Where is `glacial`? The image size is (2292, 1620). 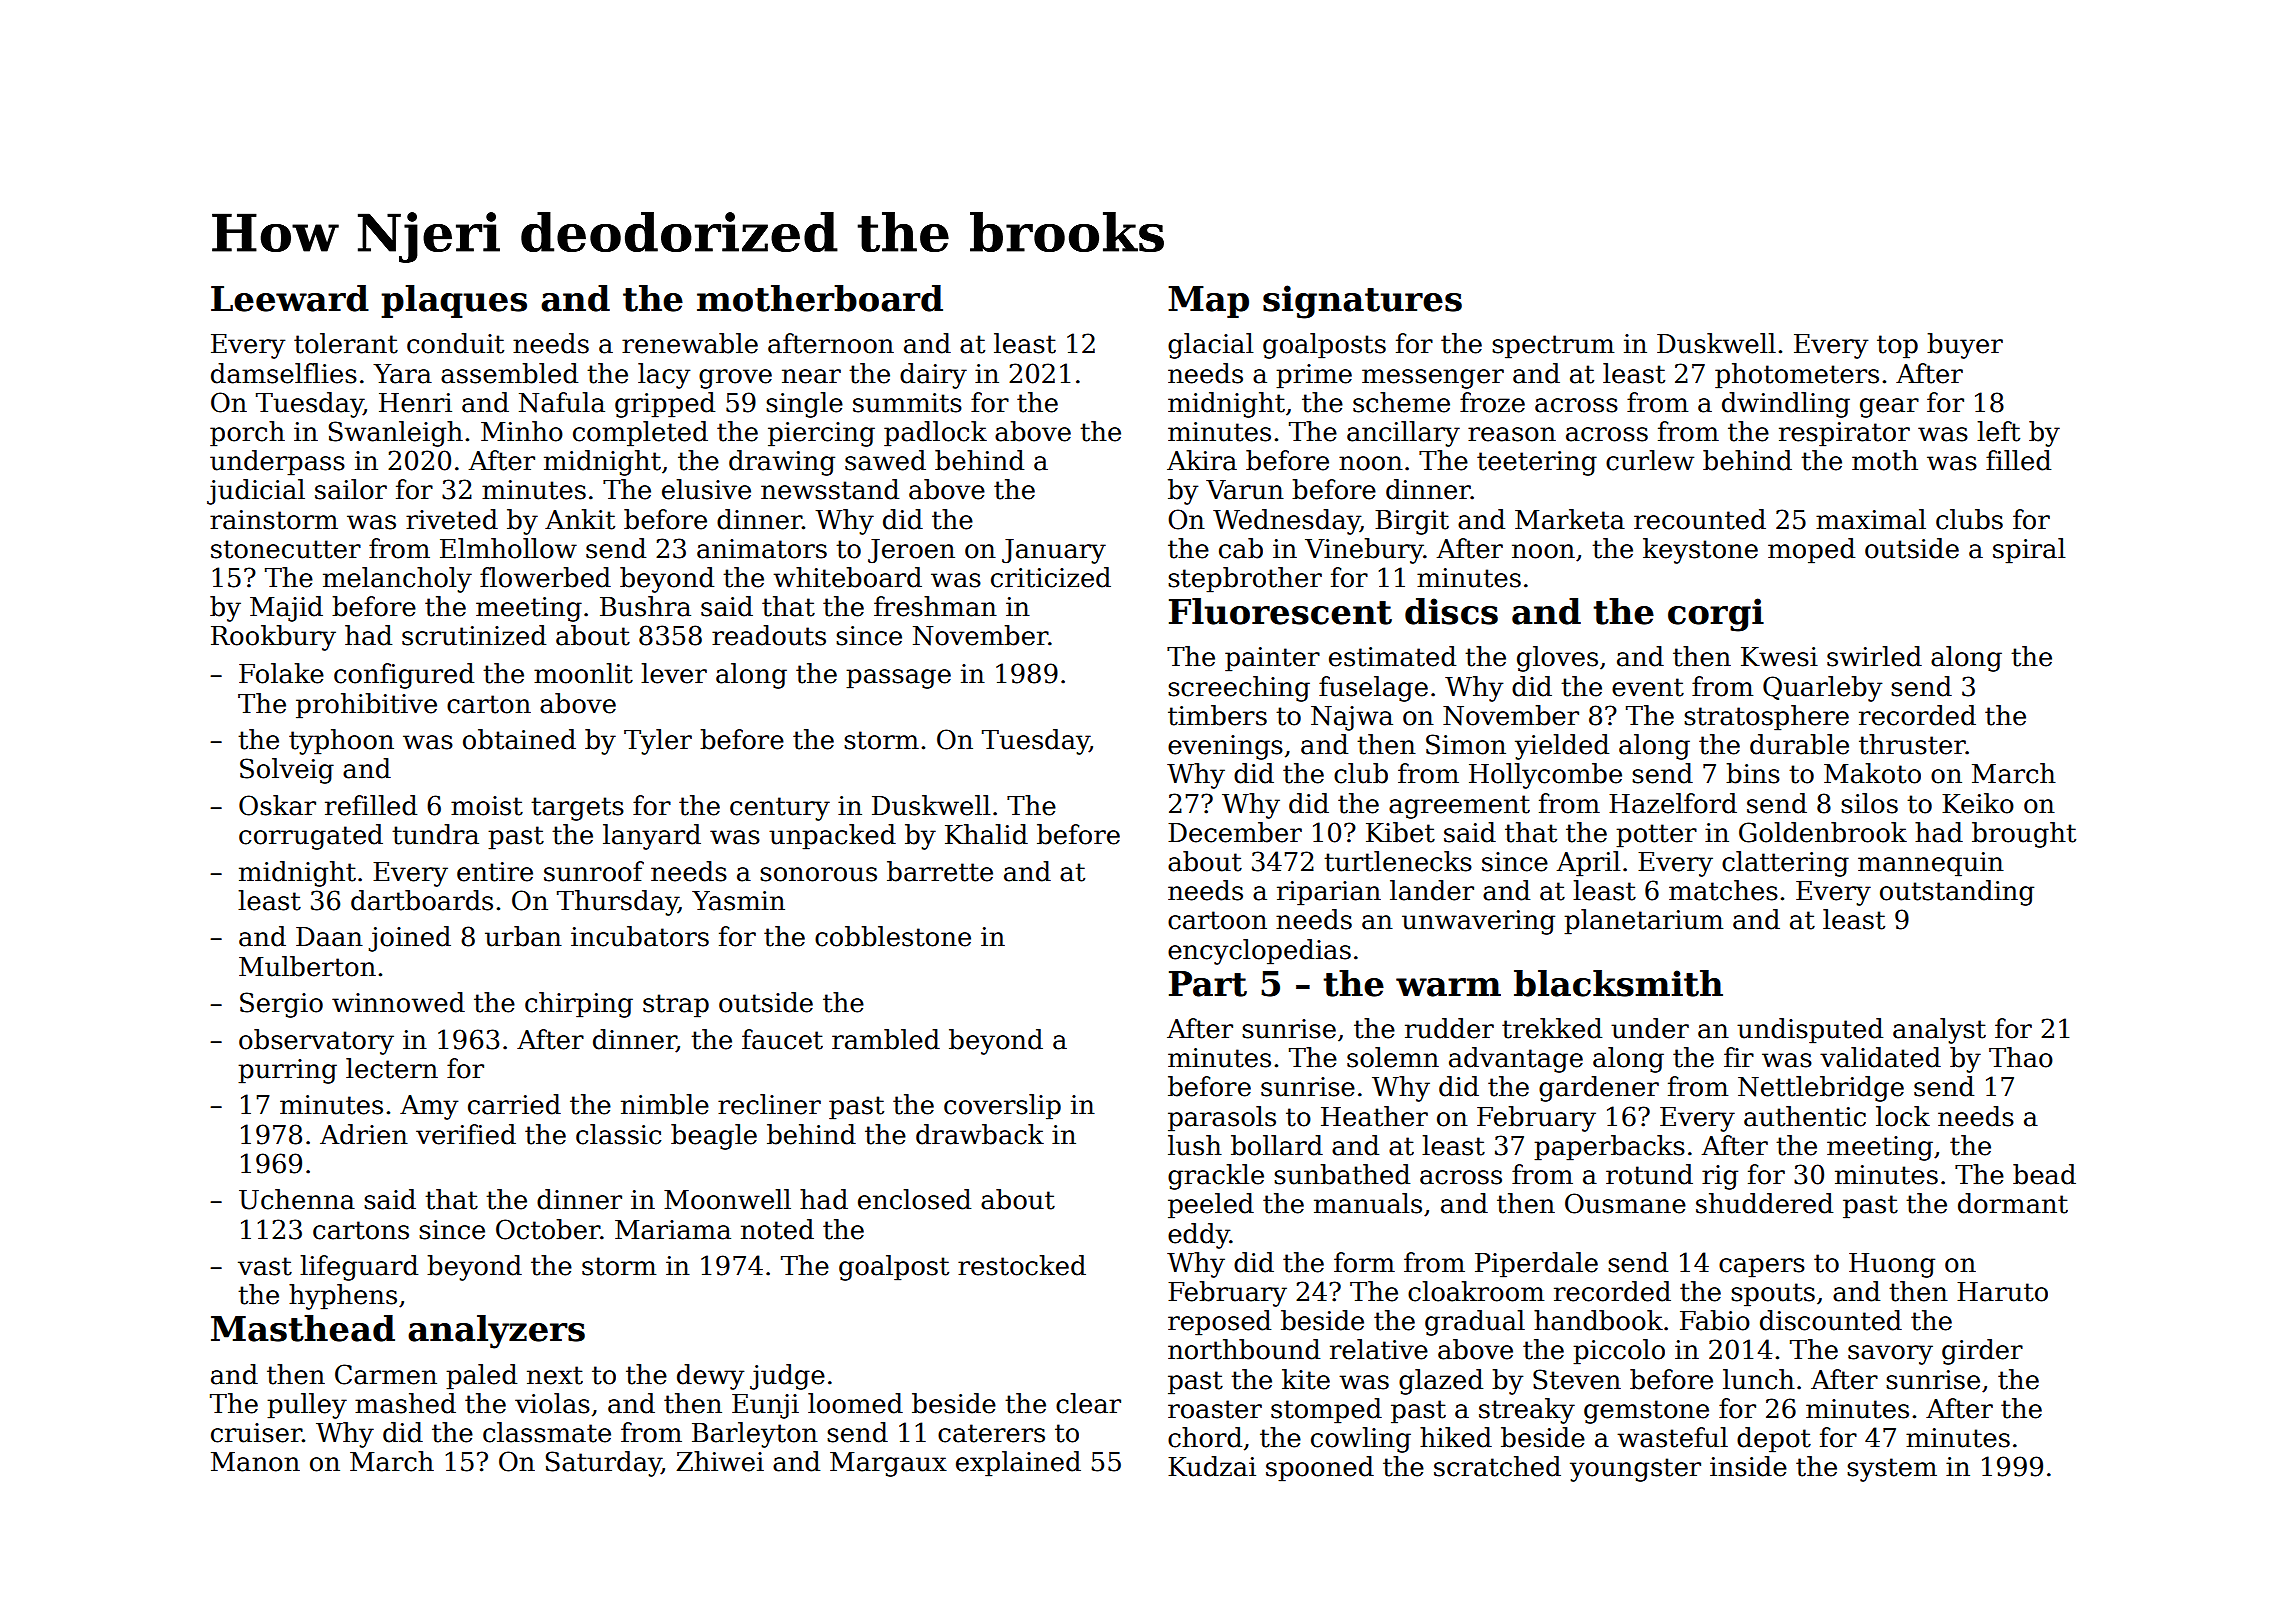 glacial is located at coordinates (1211, 346).
